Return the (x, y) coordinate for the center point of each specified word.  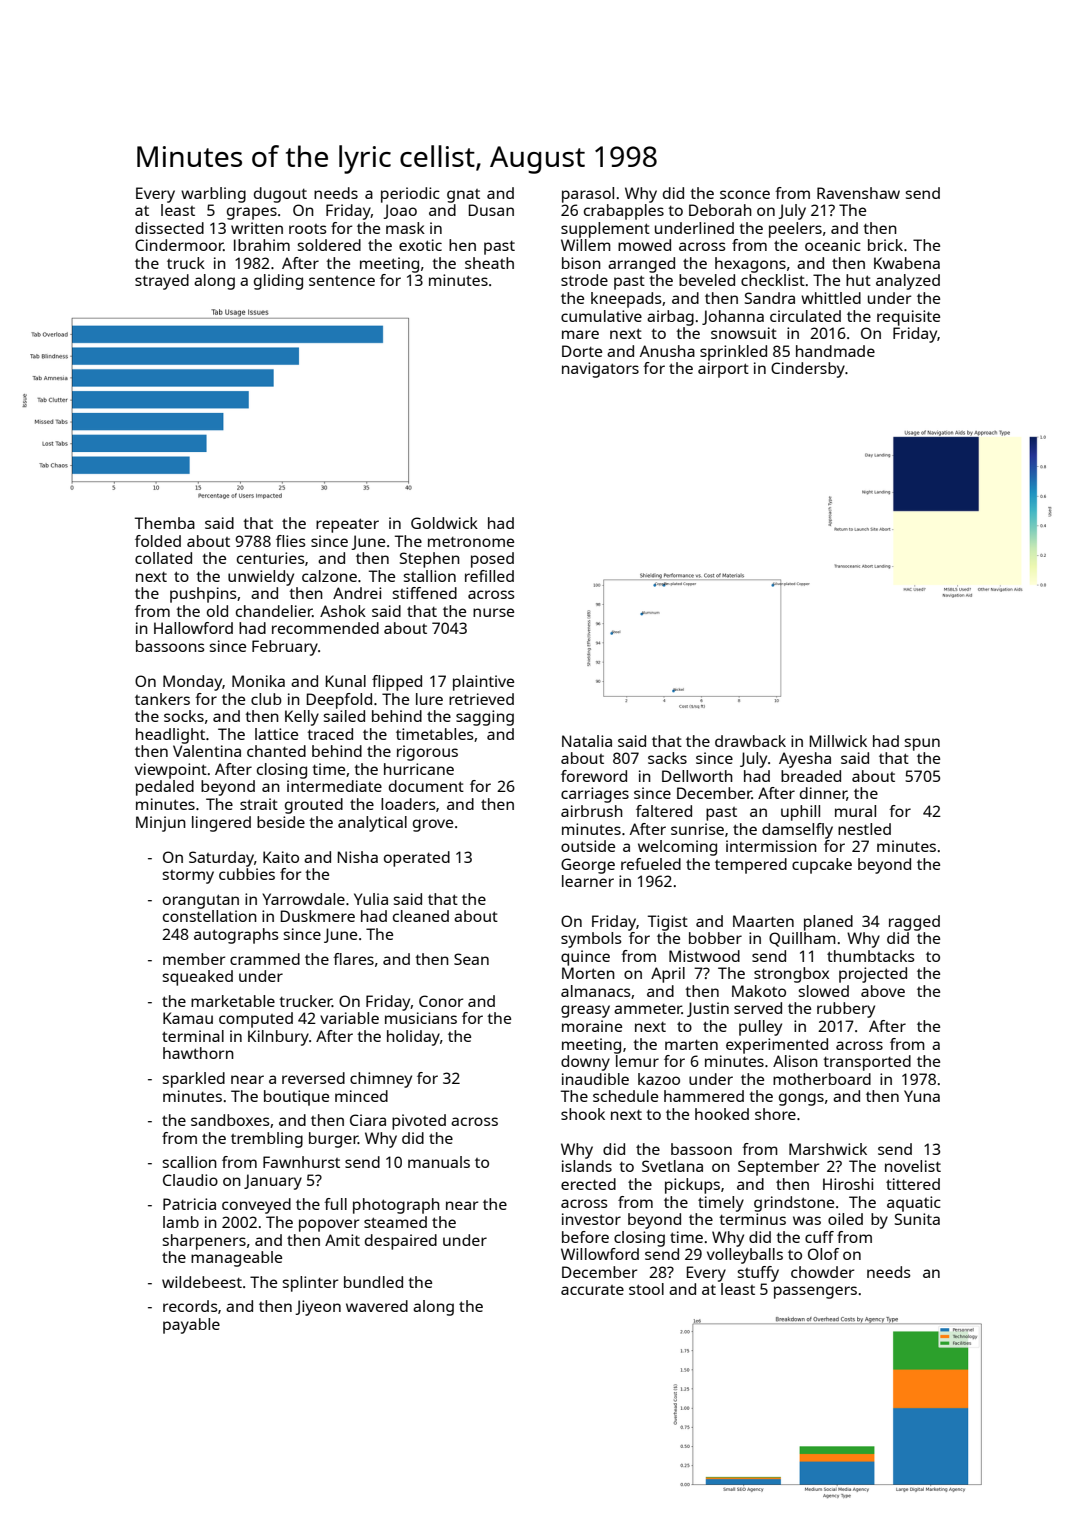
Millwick (838, 741)
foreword (594, 776)
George (588, 866)
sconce (745, 194)
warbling (213, 195)
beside (281, 822)
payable (191, 1326)
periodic (410, 195)
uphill (800, 813)
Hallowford (193, 628)
